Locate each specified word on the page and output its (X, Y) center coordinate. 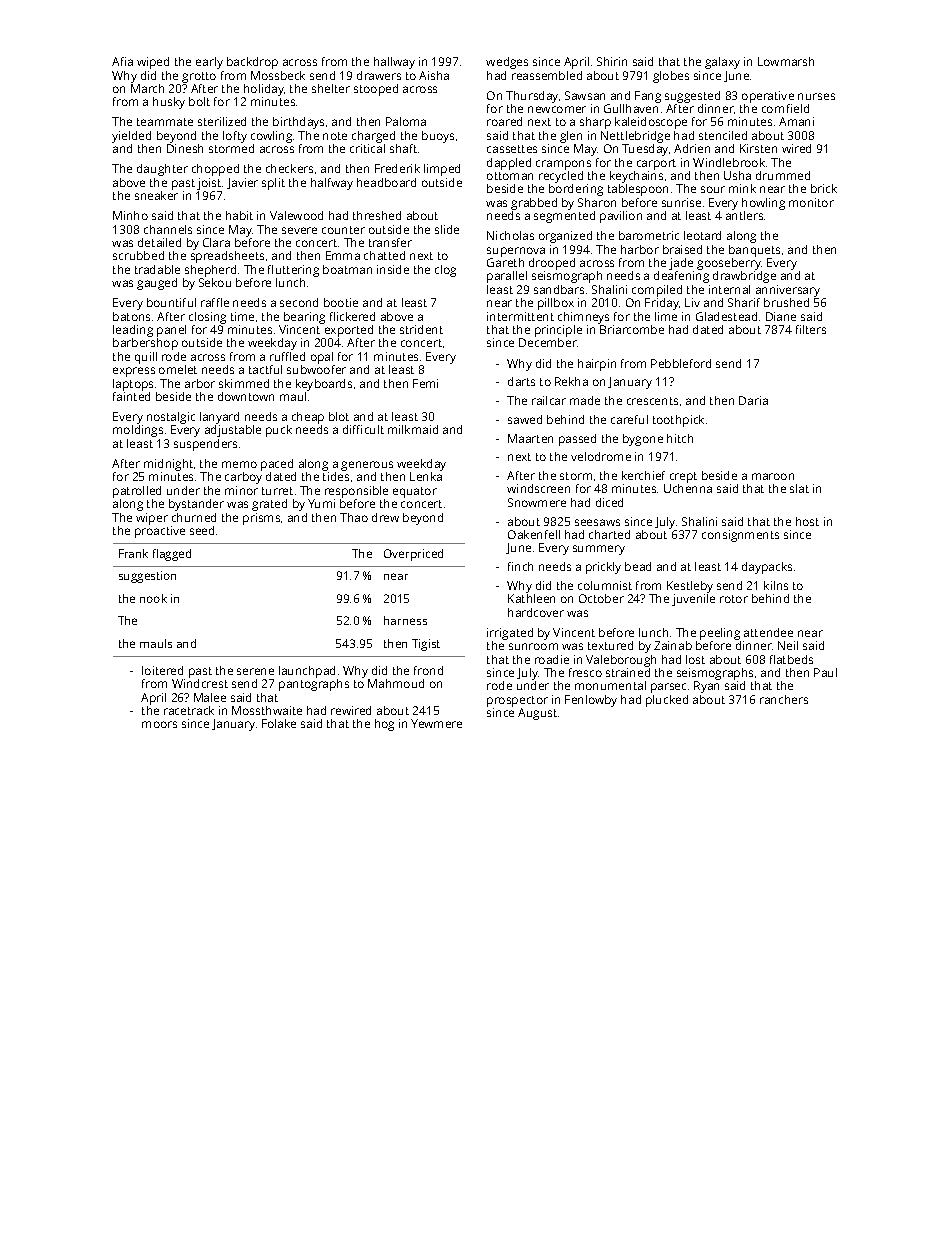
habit (239, 215)
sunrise (681, 202)
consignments (740, 536)
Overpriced (413, 555)
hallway (394, 63)
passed (577, 440)
